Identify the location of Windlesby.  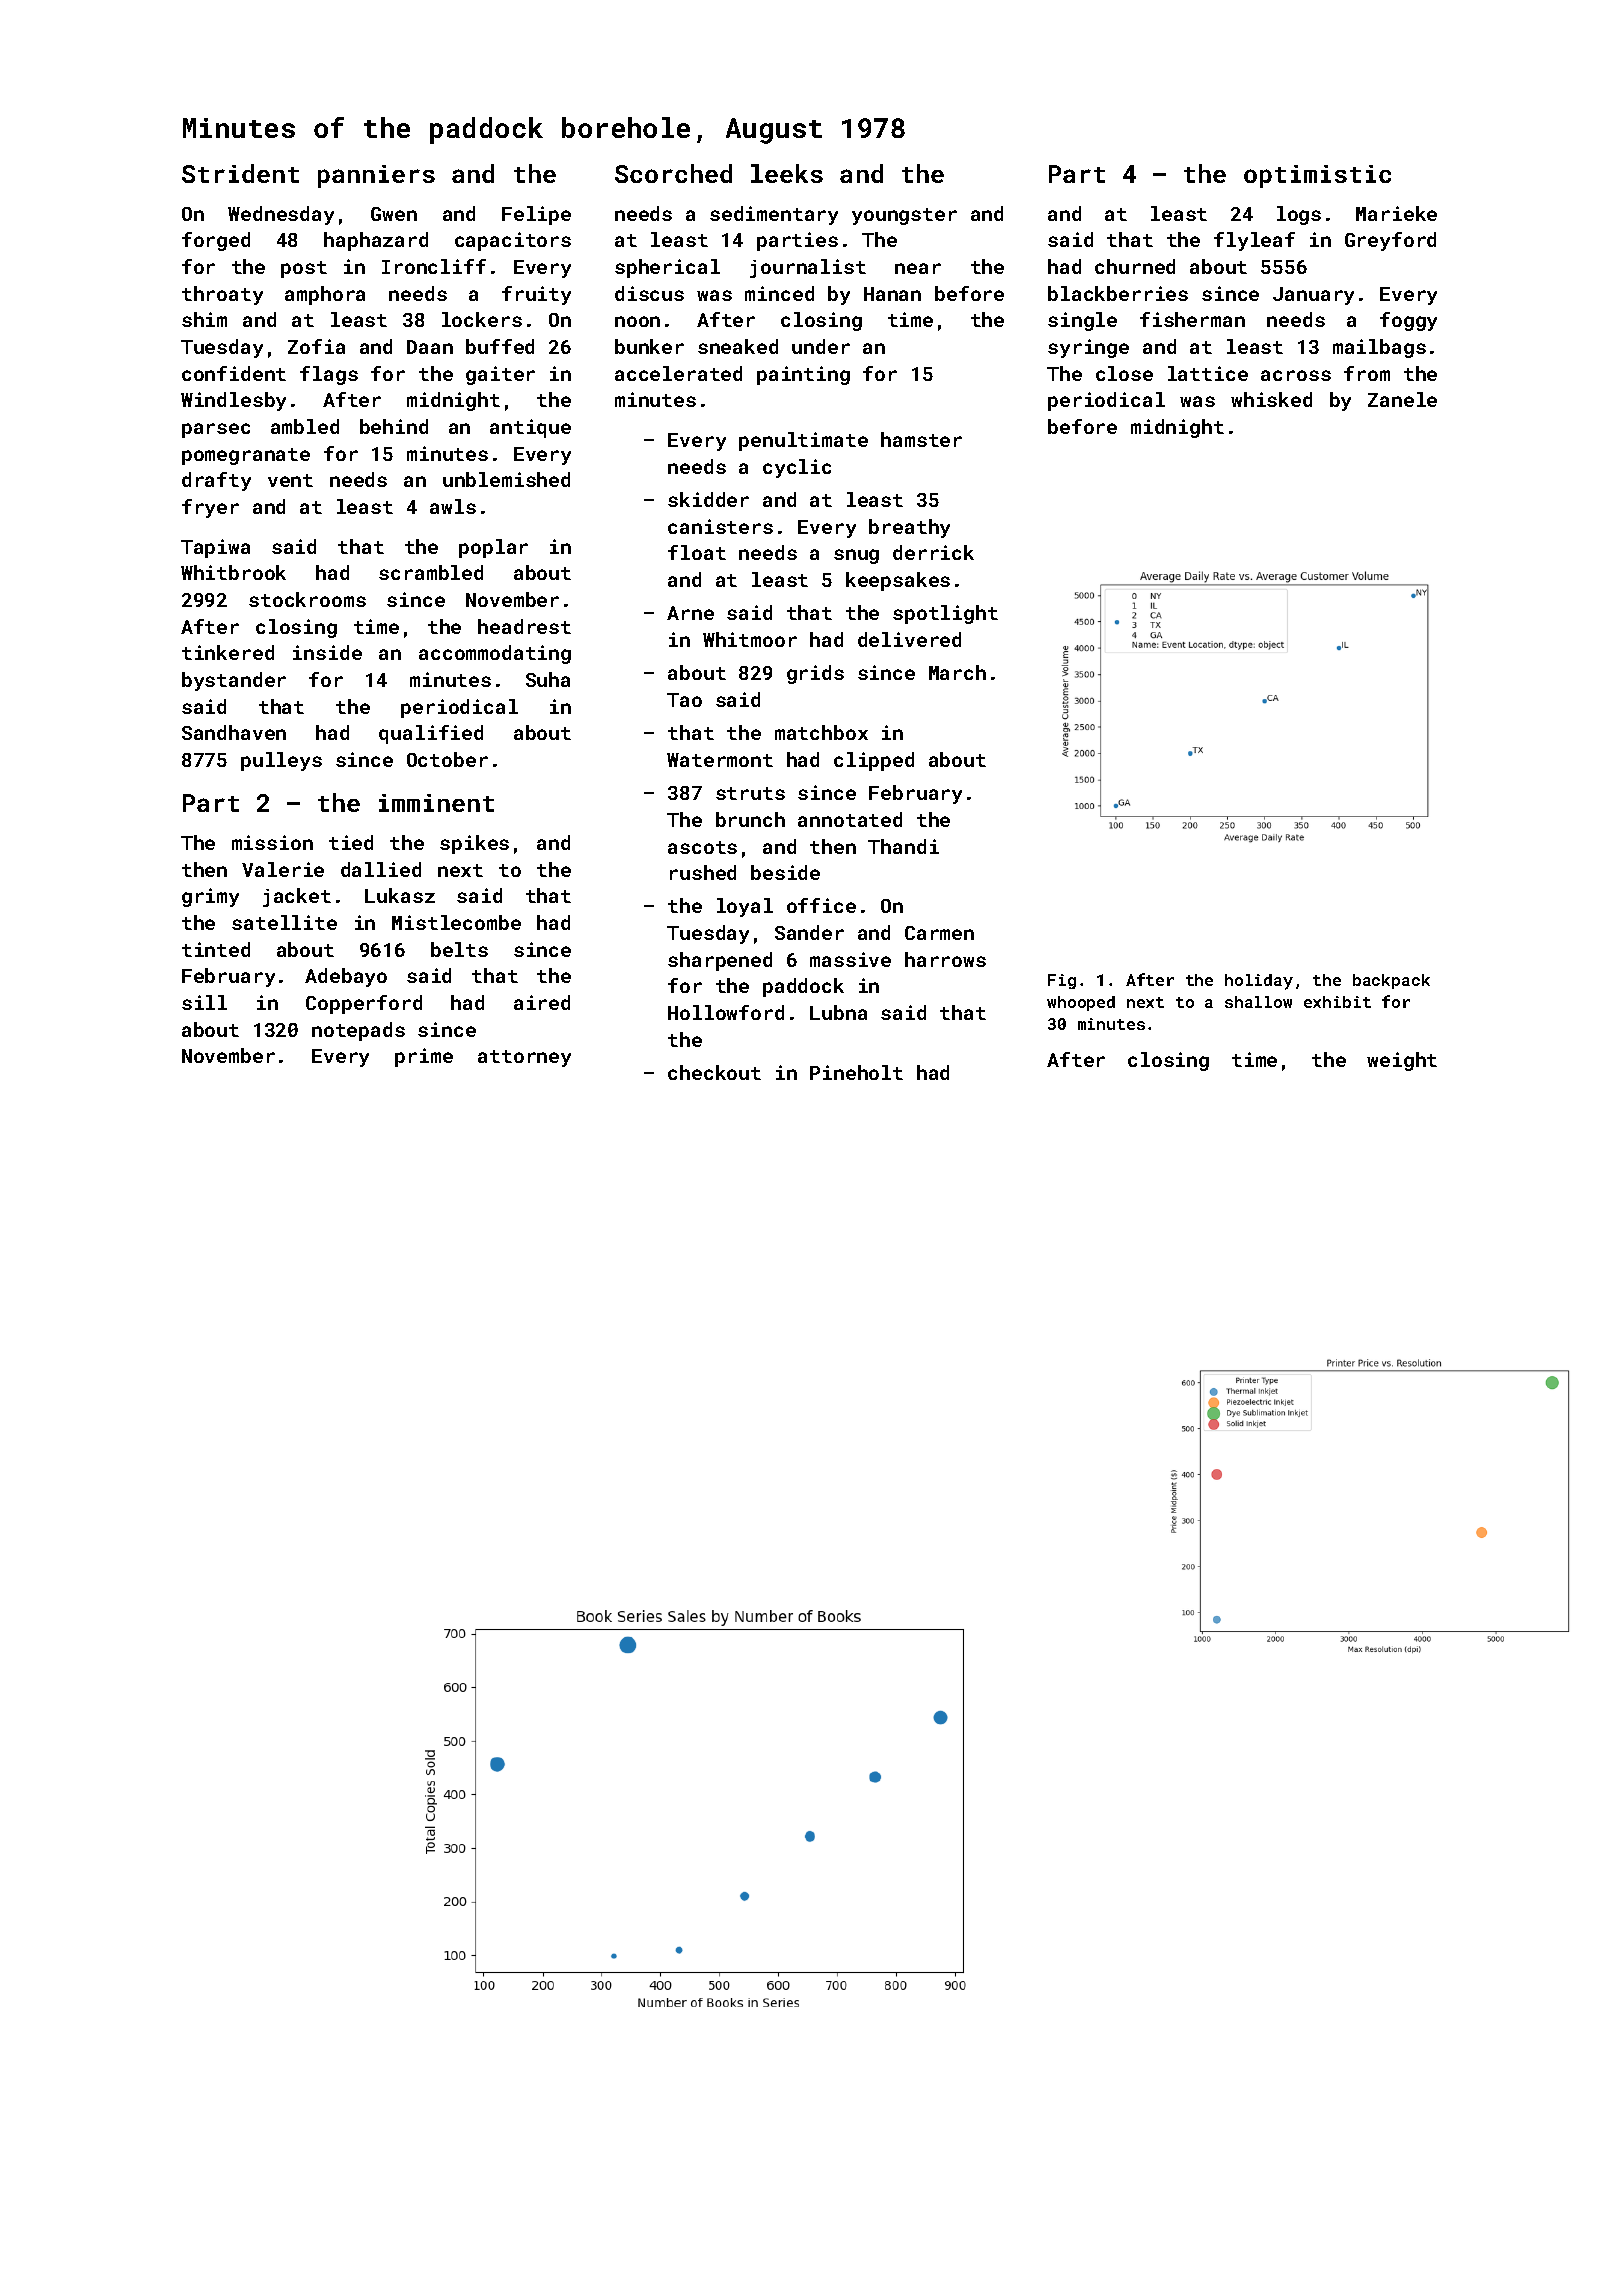
(233, 401).
